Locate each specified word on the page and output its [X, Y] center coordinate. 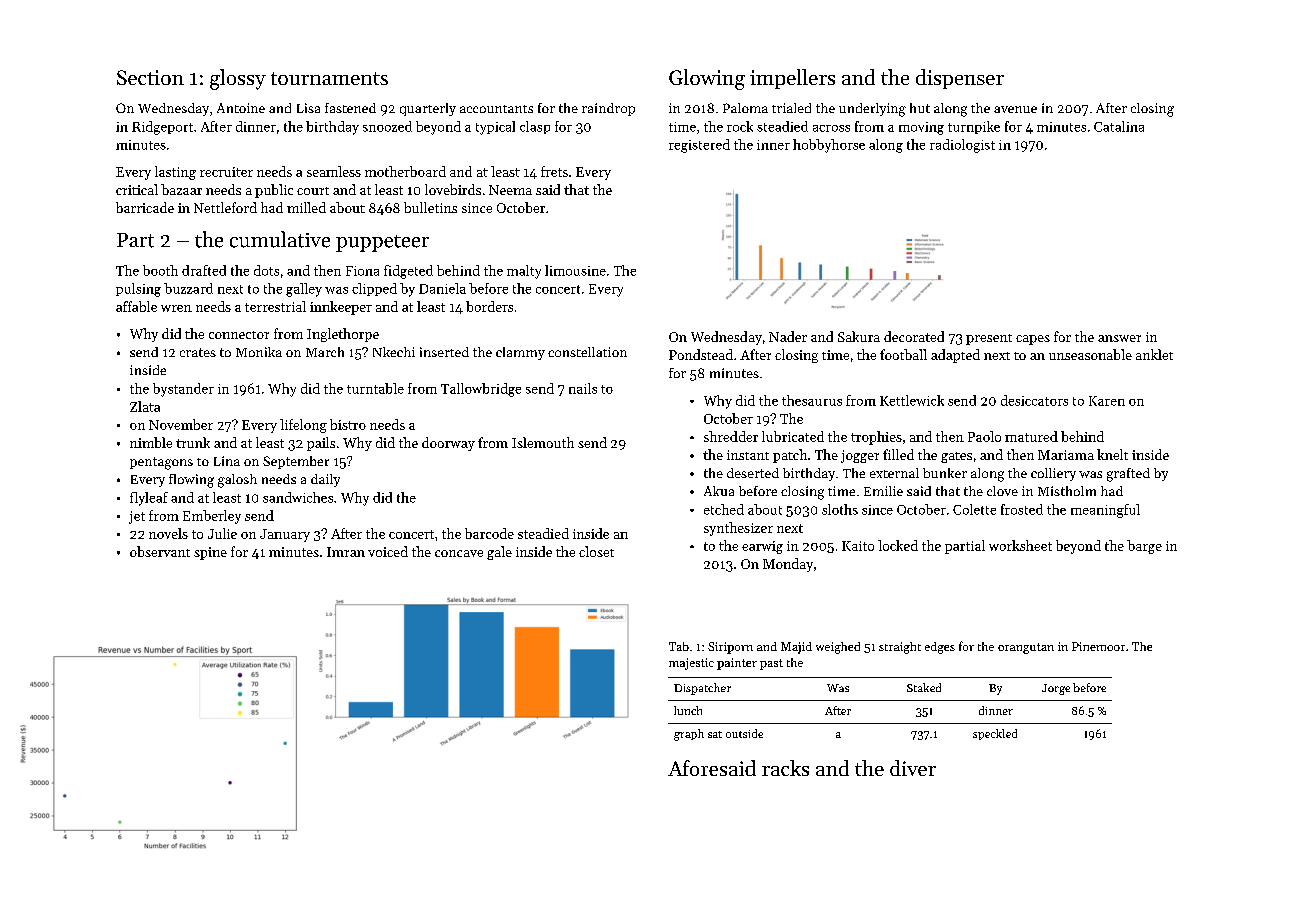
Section [150, 77]
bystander [183, 390]
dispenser [960, 79]
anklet [1154, 354]
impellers [792, 79]
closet [596, 551]
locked [898, 545]
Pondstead [701, 354]
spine [210, 553]
